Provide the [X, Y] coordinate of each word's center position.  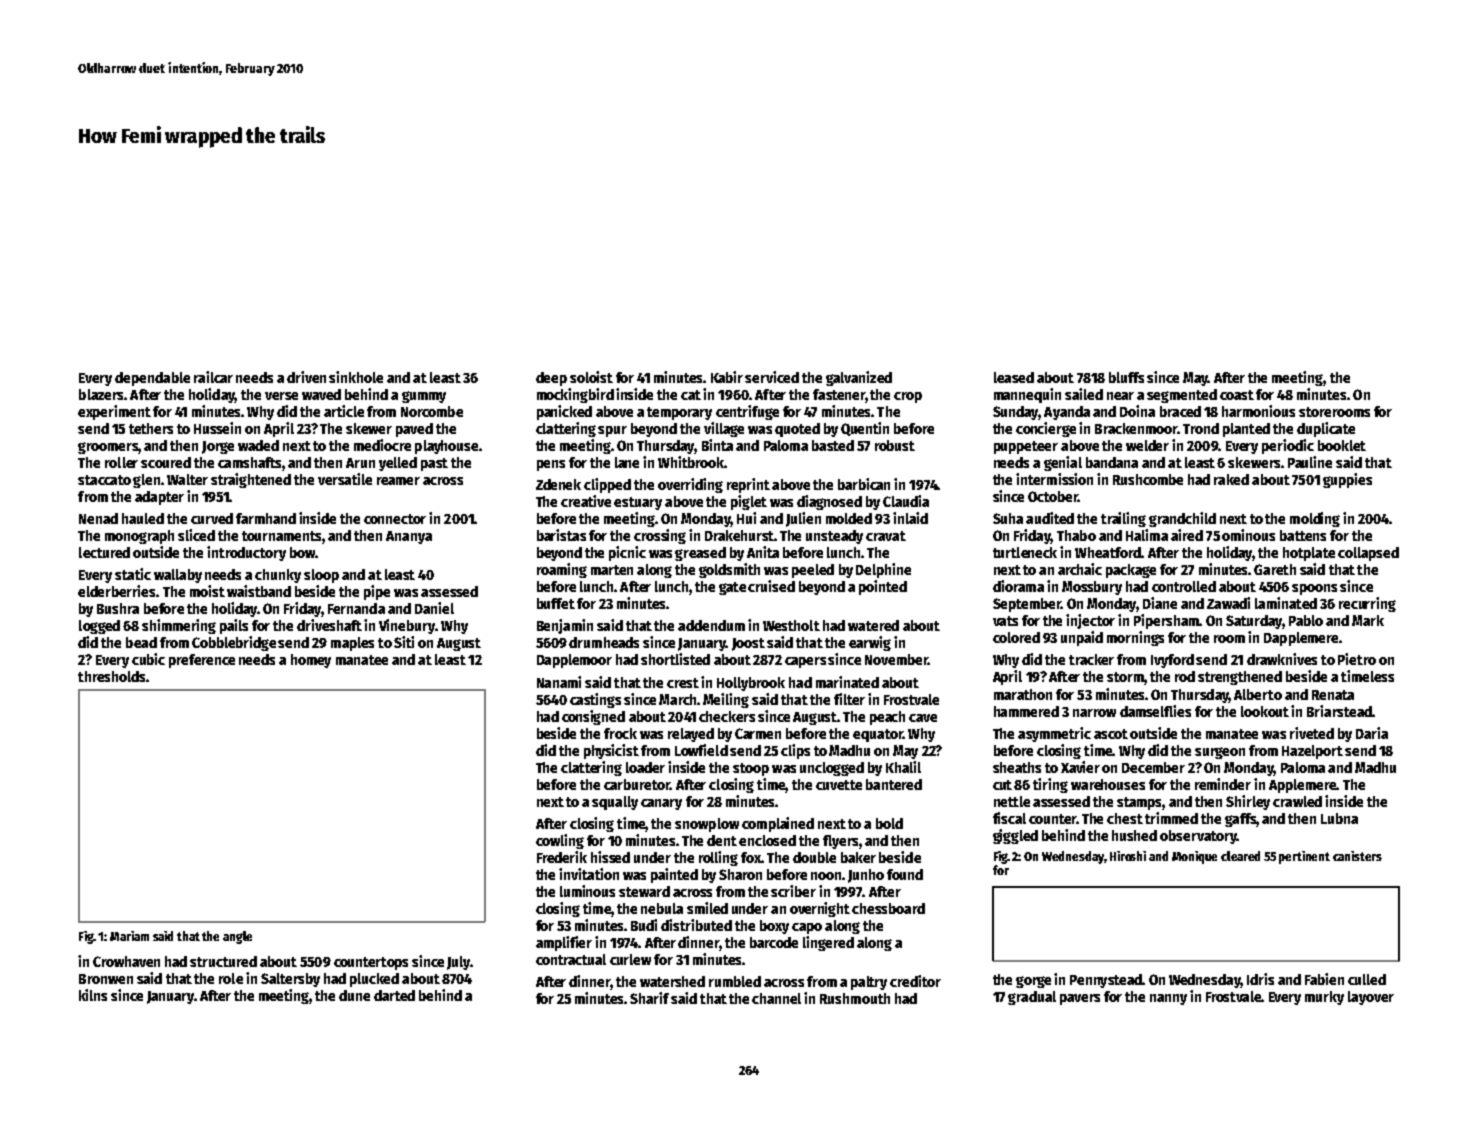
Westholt [791, 625]
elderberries [116, 591]
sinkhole [356, 377]
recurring [1367, 604]
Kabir [727, 377]
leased [1014, 377]
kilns [93, 995]
